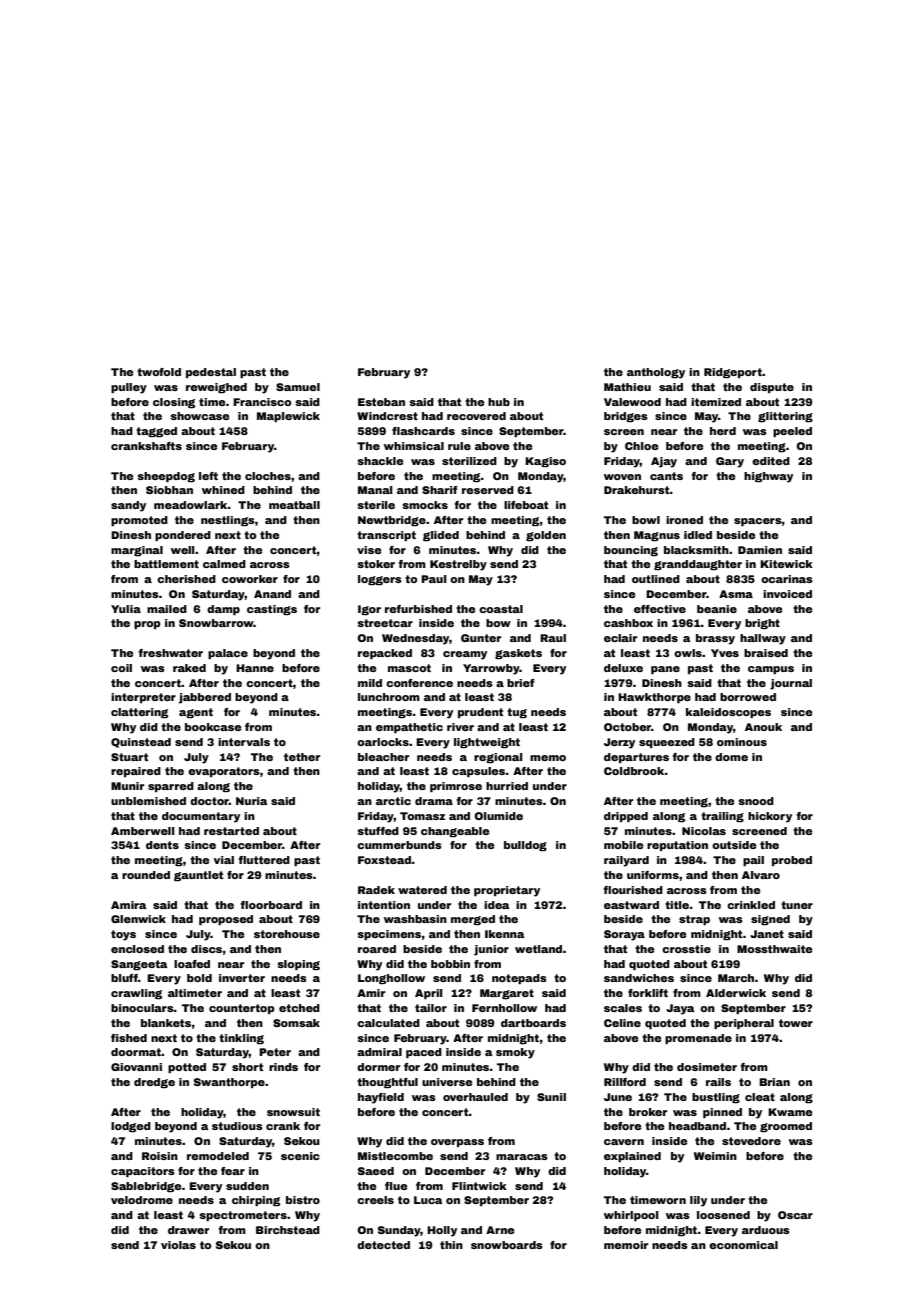  What do you see at coordinates (728, 713) in the screenshot?
I see `kaleidoscopes` at bounding box center [728, 713].
